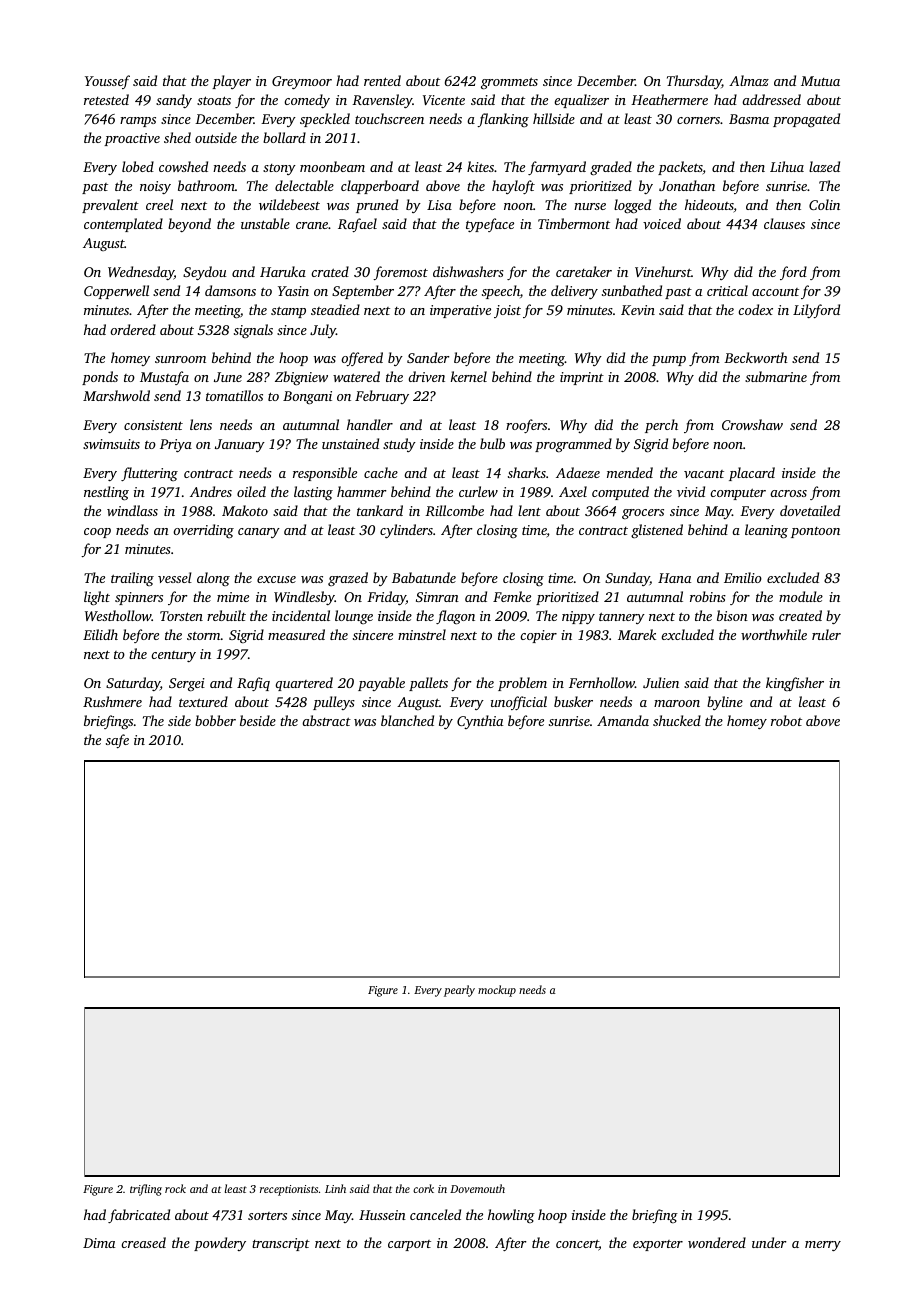 The height and width of the screenshot is (1314, 924). Describe the element at coordinates (497, 991) in the screenshot. I see `mockup` at that location.
